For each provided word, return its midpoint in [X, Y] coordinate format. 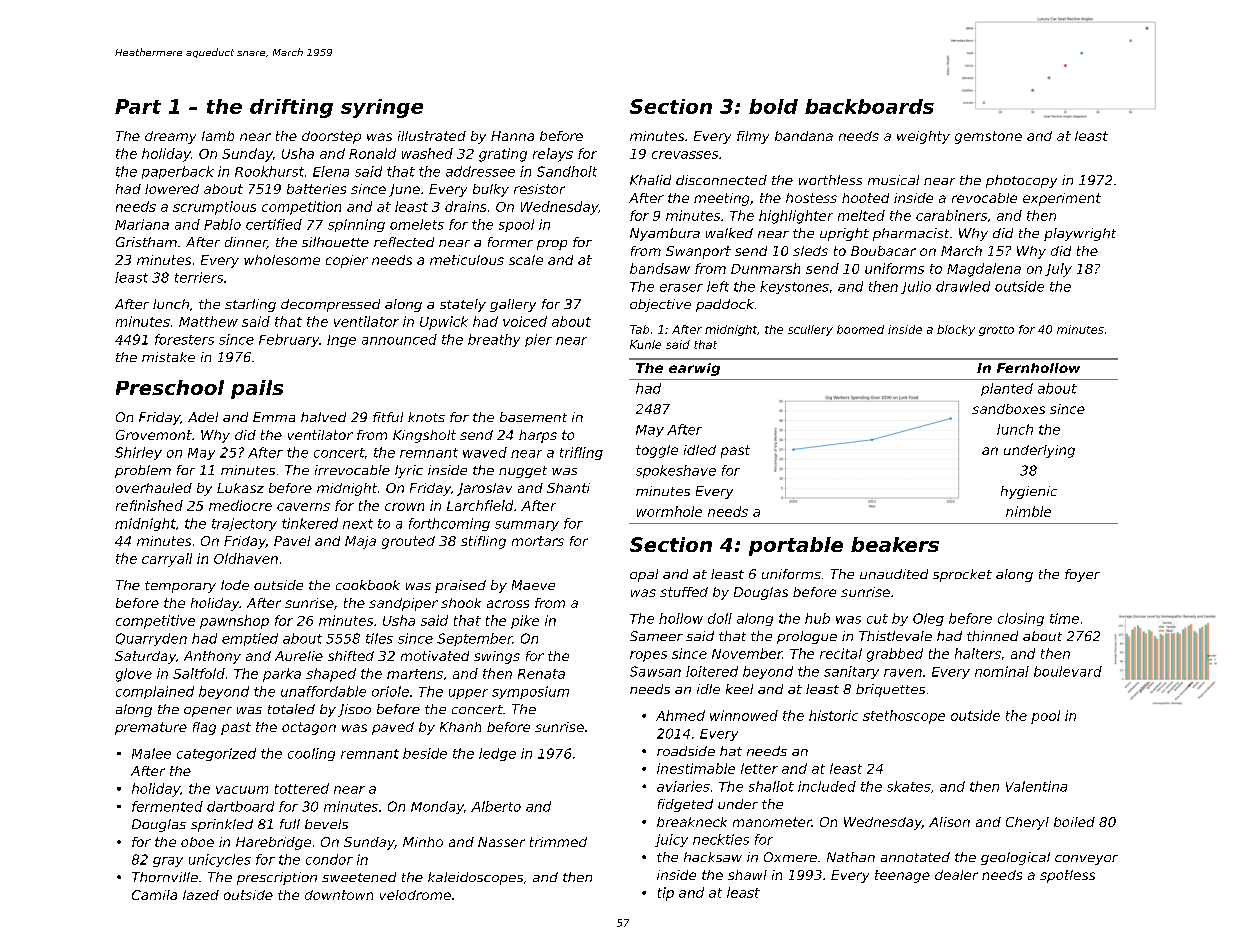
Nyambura [665, 234]
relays [553, 155]
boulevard [1068, 671]
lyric [409, 471]
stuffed [684, 592]
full [290, 824]
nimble [1028, 511]
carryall [167, 560]
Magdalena [984, 270]
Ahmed [680, 715]
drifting [291, 108]
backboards [869, 106]
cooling [311, 754]
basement [533, 417]
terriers [199, 277]
